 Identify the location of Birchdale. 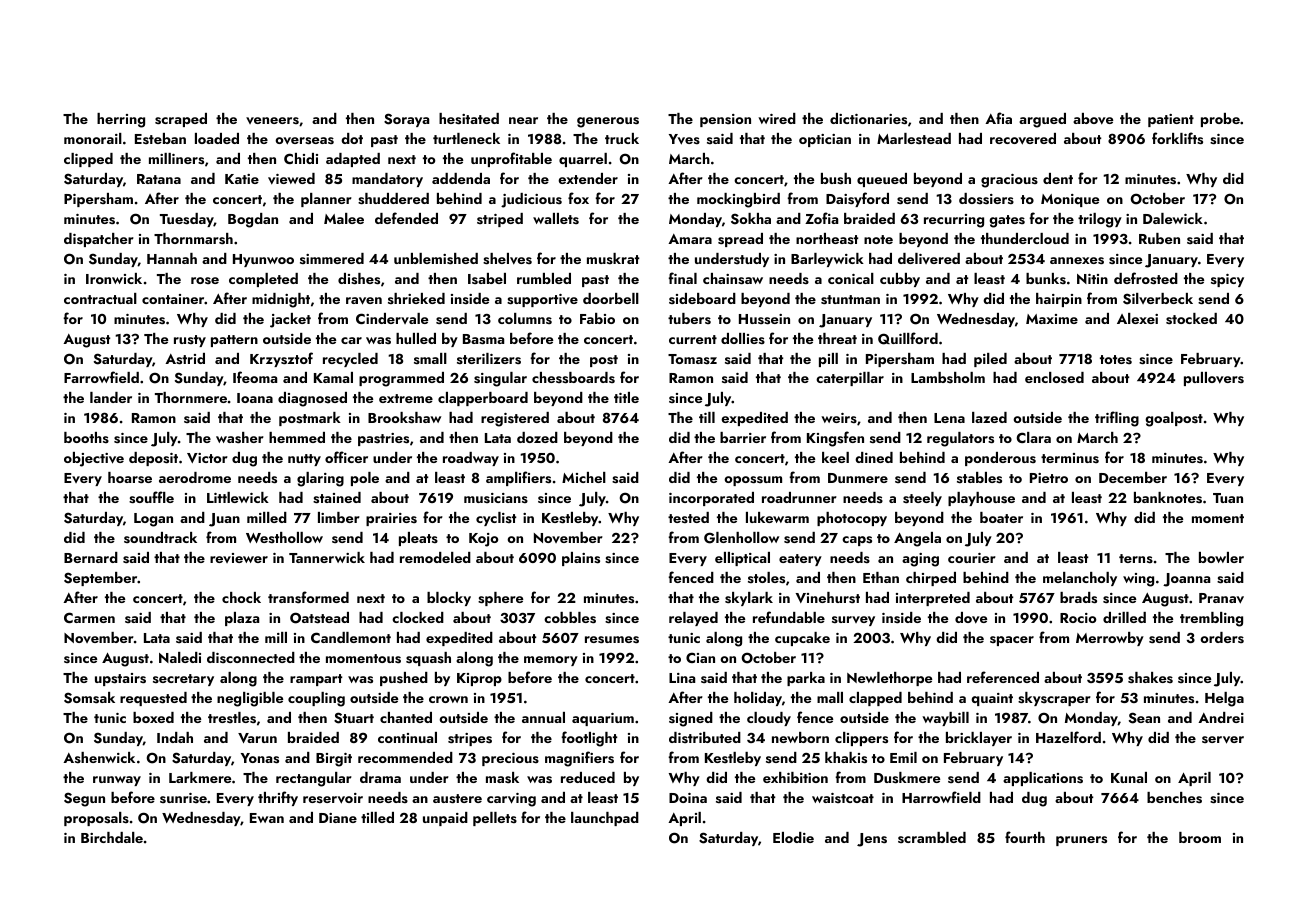
(112, 837).
